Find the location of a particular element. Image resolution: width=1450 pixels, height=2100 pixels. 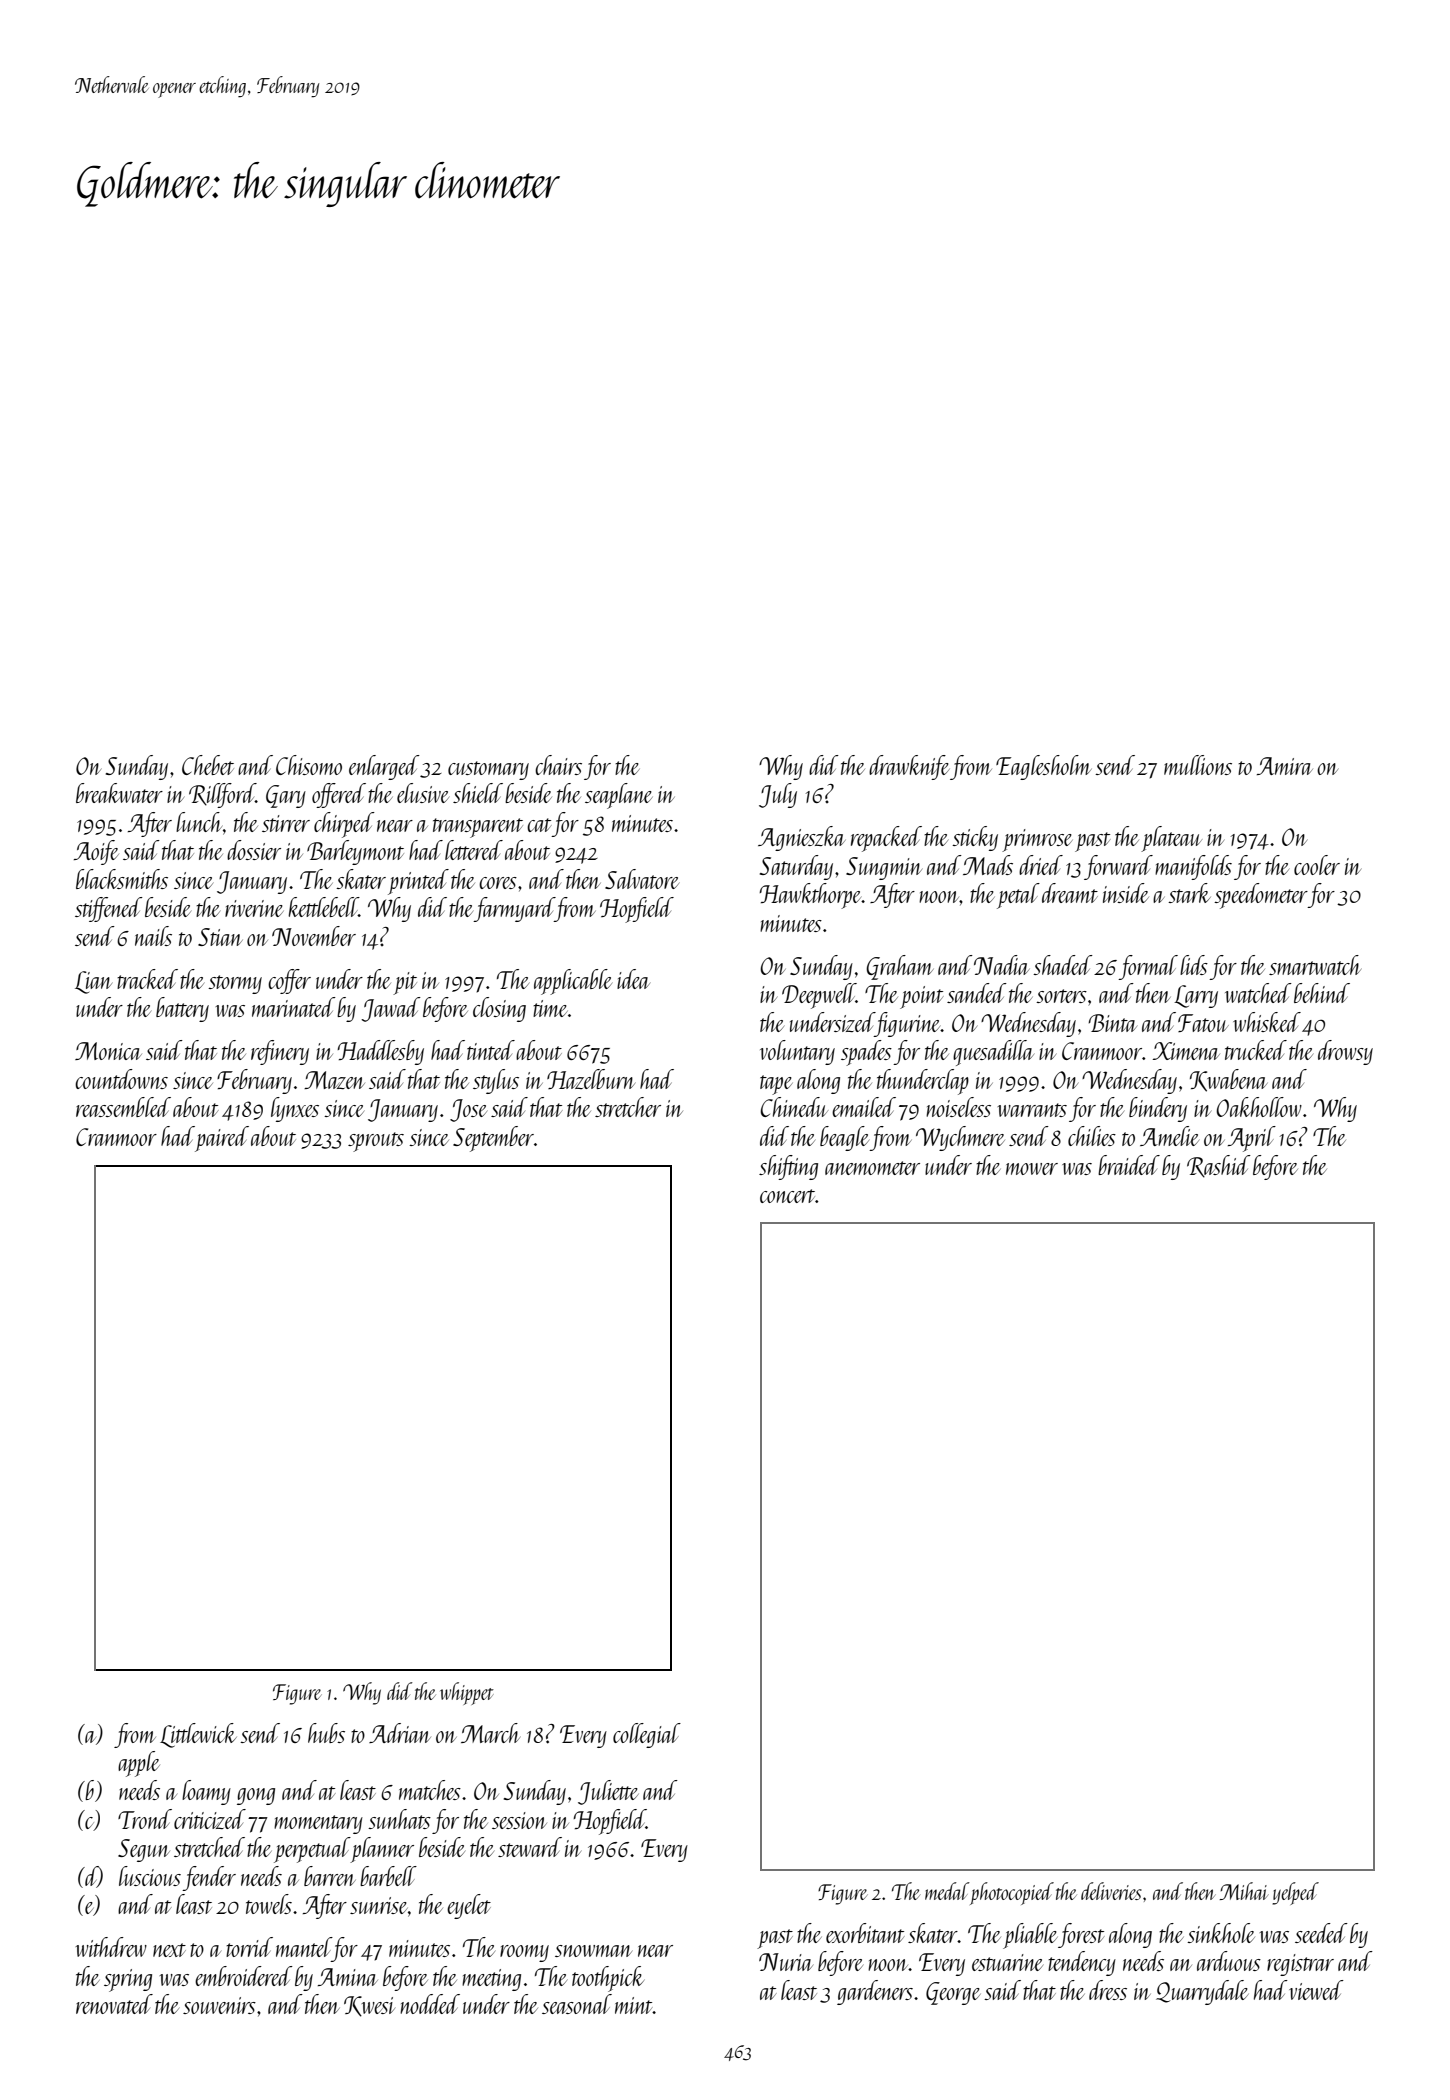

George is located at coordinates (953, 1993).
